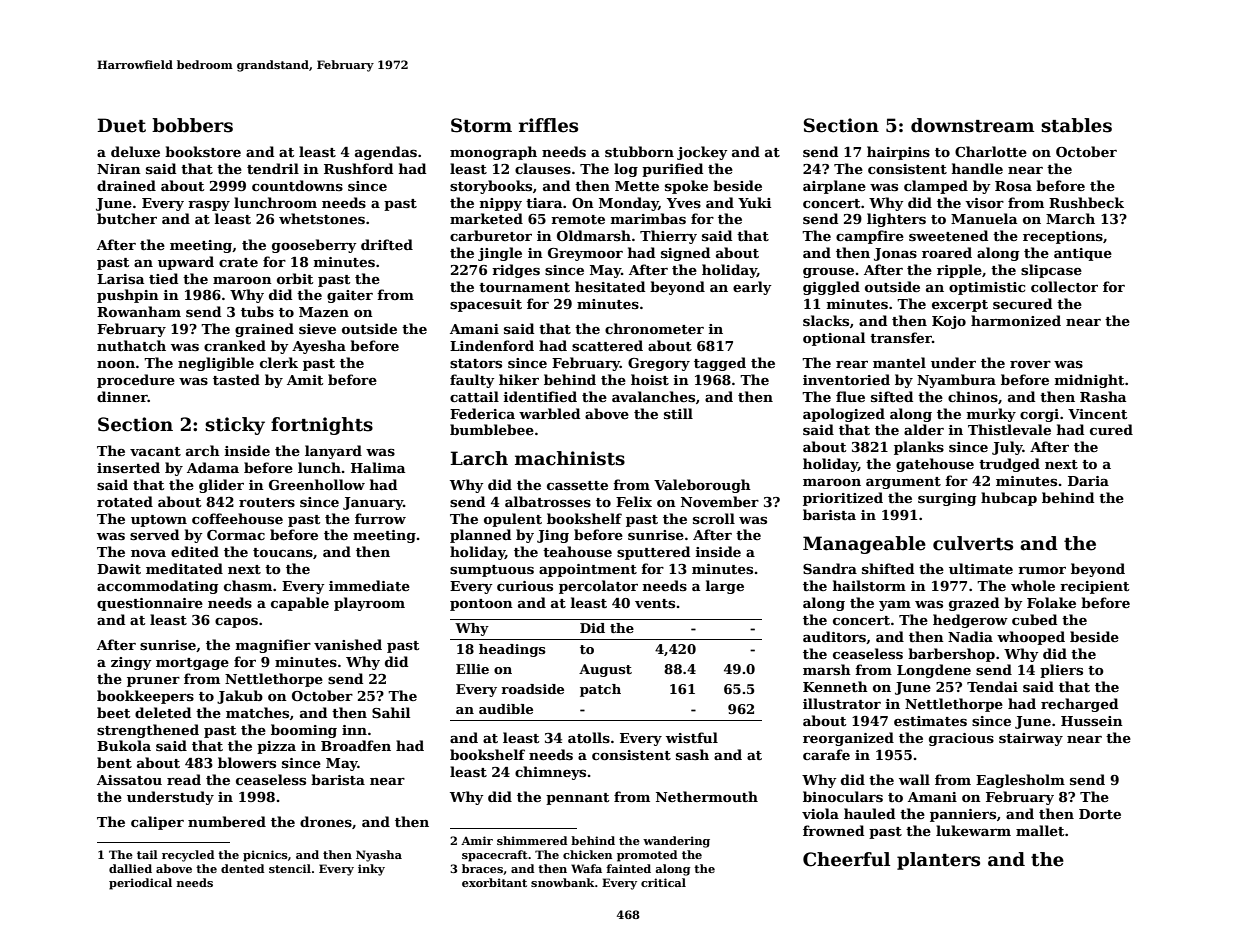  What do you see at coordinates (356, 745) in the document?
I see `Broadfen` at bounding box center [356, 745].
